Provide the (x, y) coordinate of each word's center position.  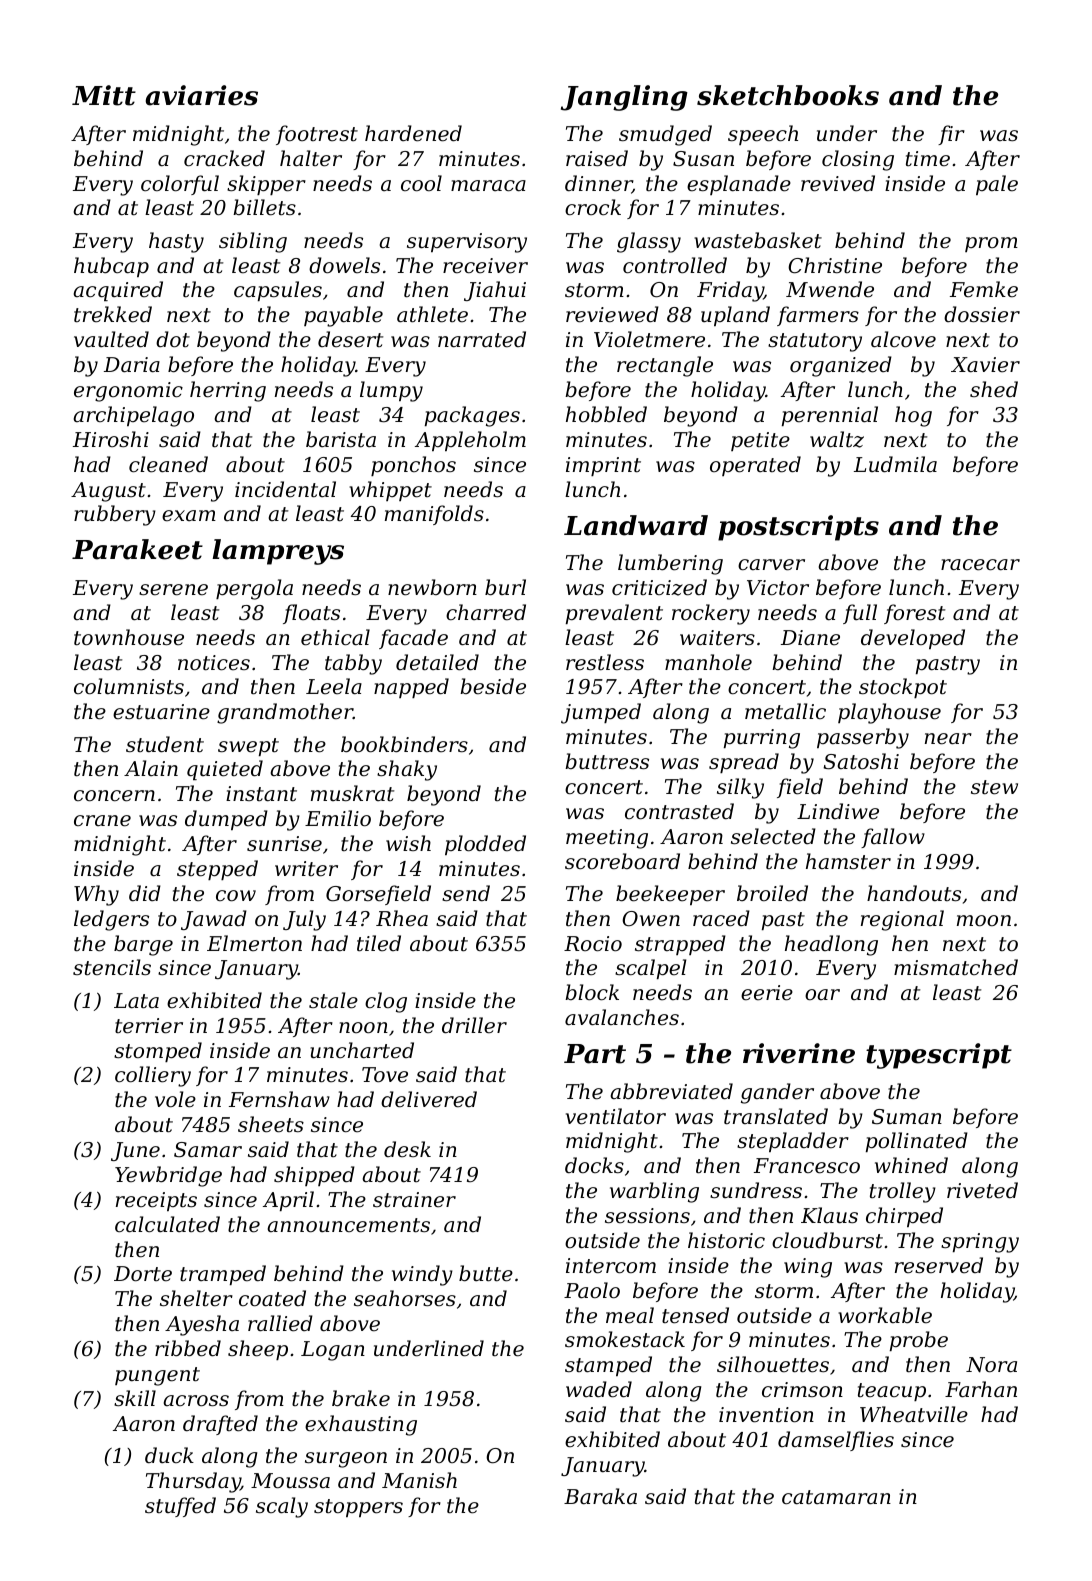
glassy (649, 242)
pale (997, 185)
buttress (607, 761)
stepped (217, 870)
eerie (767, 993)
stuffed (180, 1507)
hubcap (111, 267)
